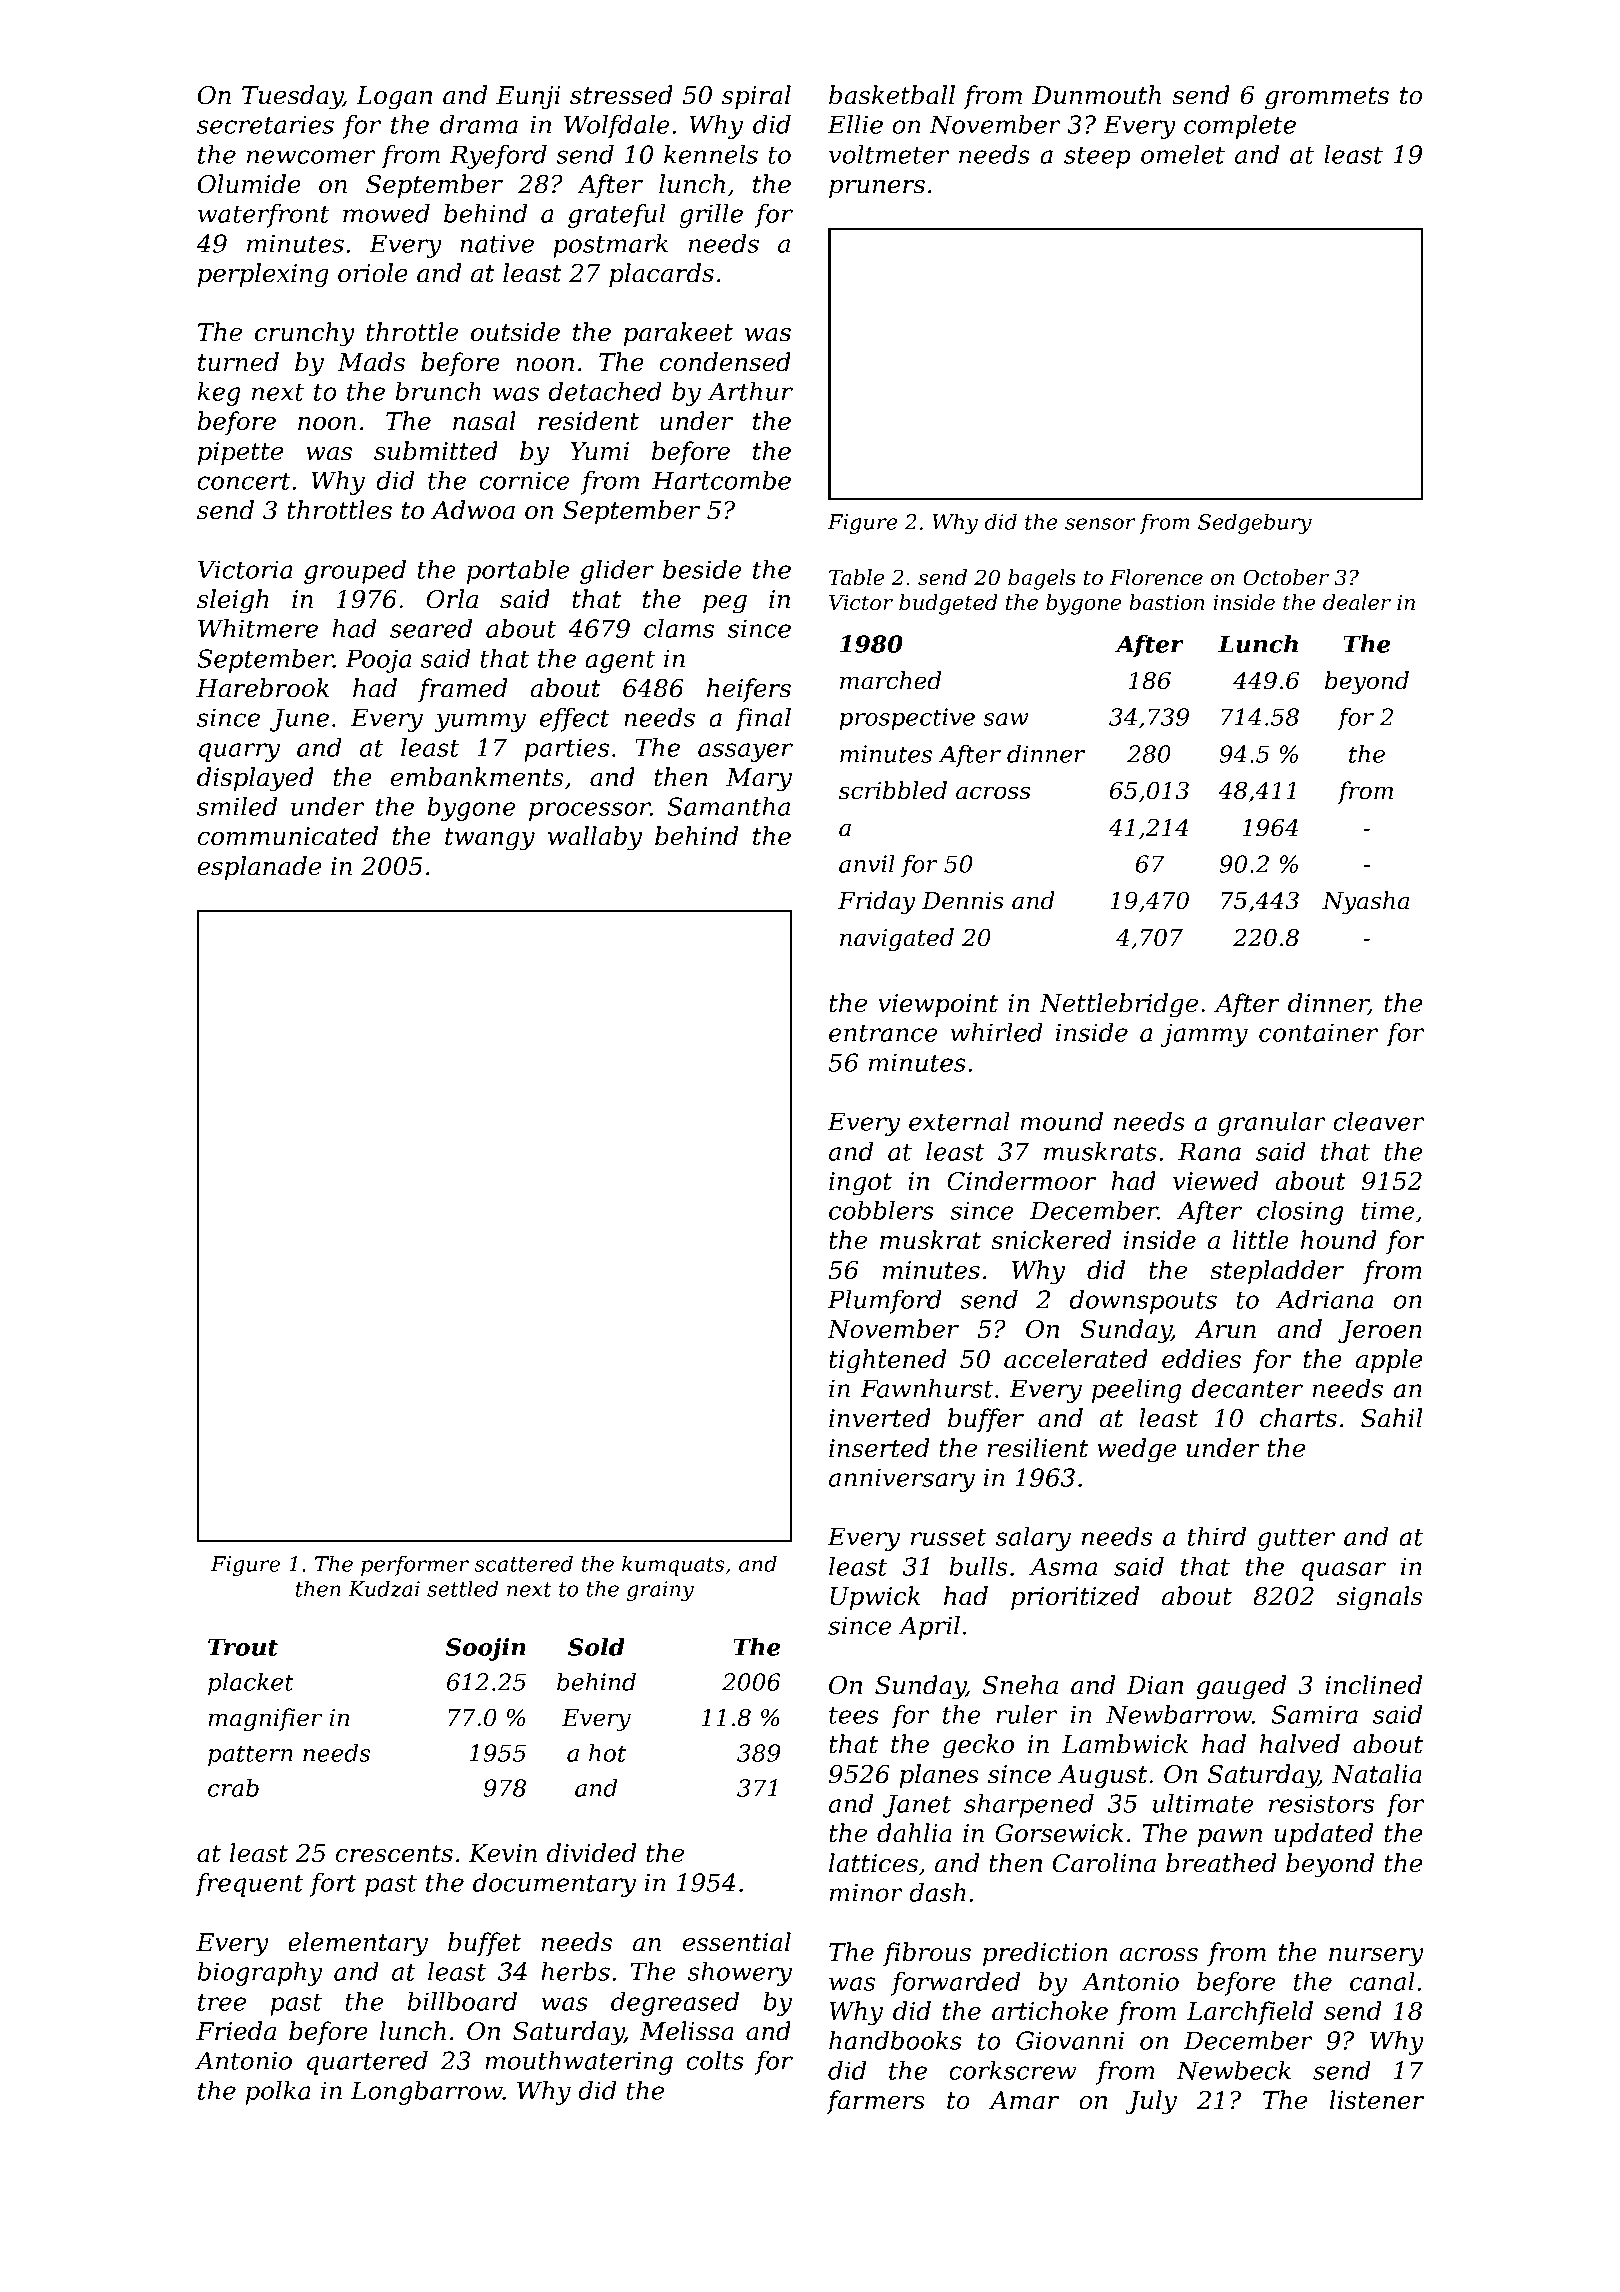  I want to click on Tuesday, so click(292, 97).
